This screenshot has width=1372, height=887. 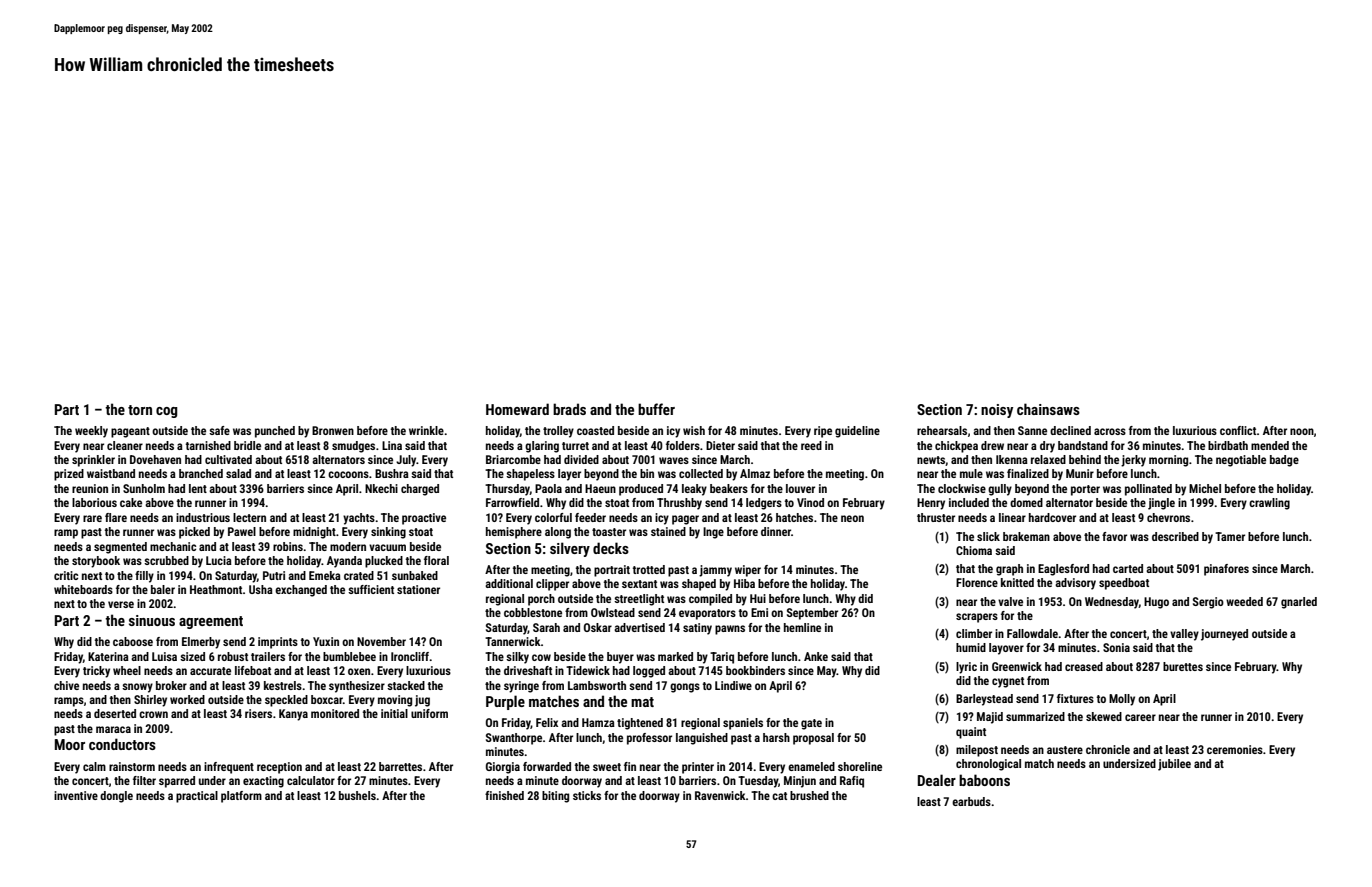 What do you see at coordinates (1048, 409) in the screenshot?
I see `chainsaws` at bounding box center [1048, 409].
